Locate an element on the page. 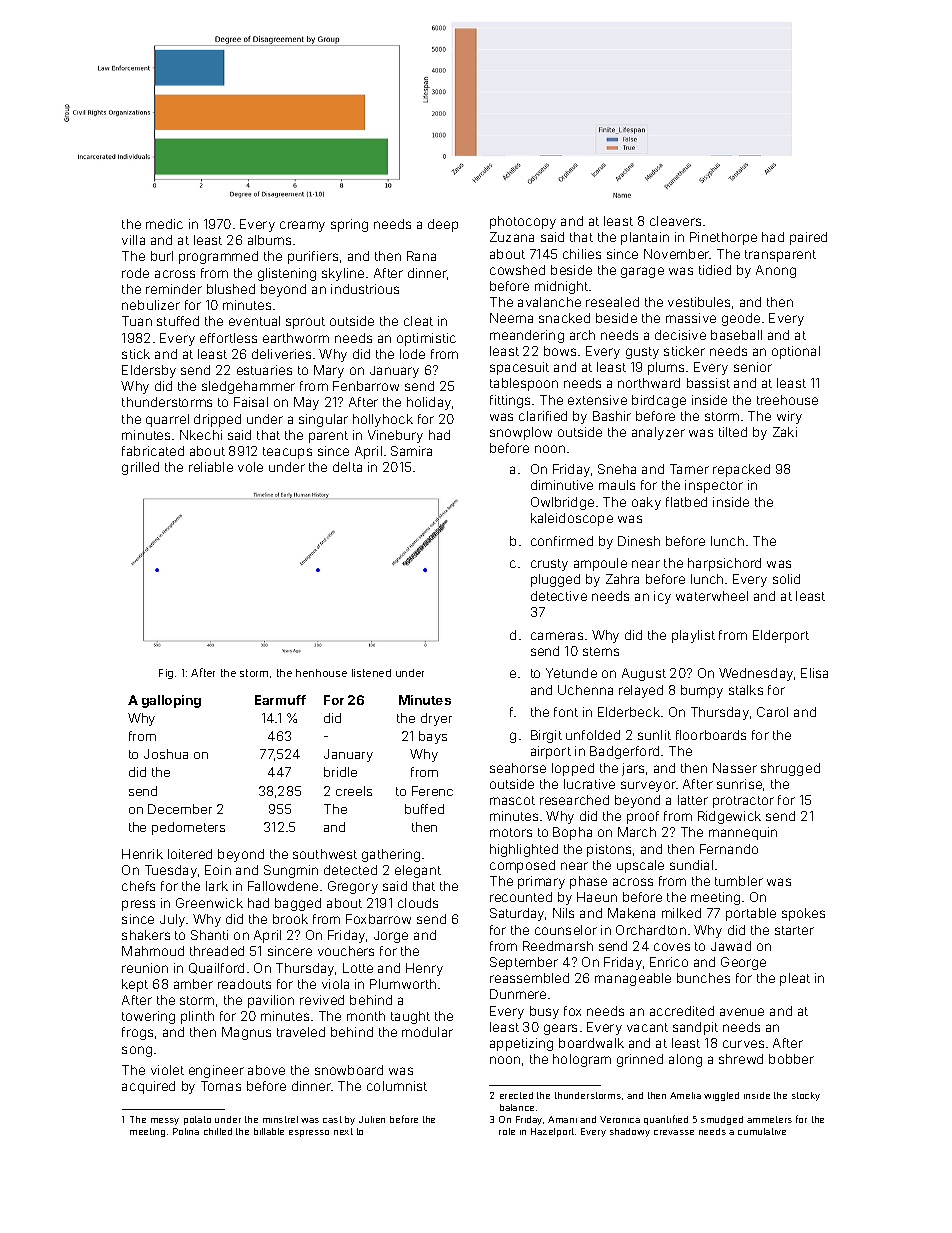  galloping is located at coordinates (171, 701).
